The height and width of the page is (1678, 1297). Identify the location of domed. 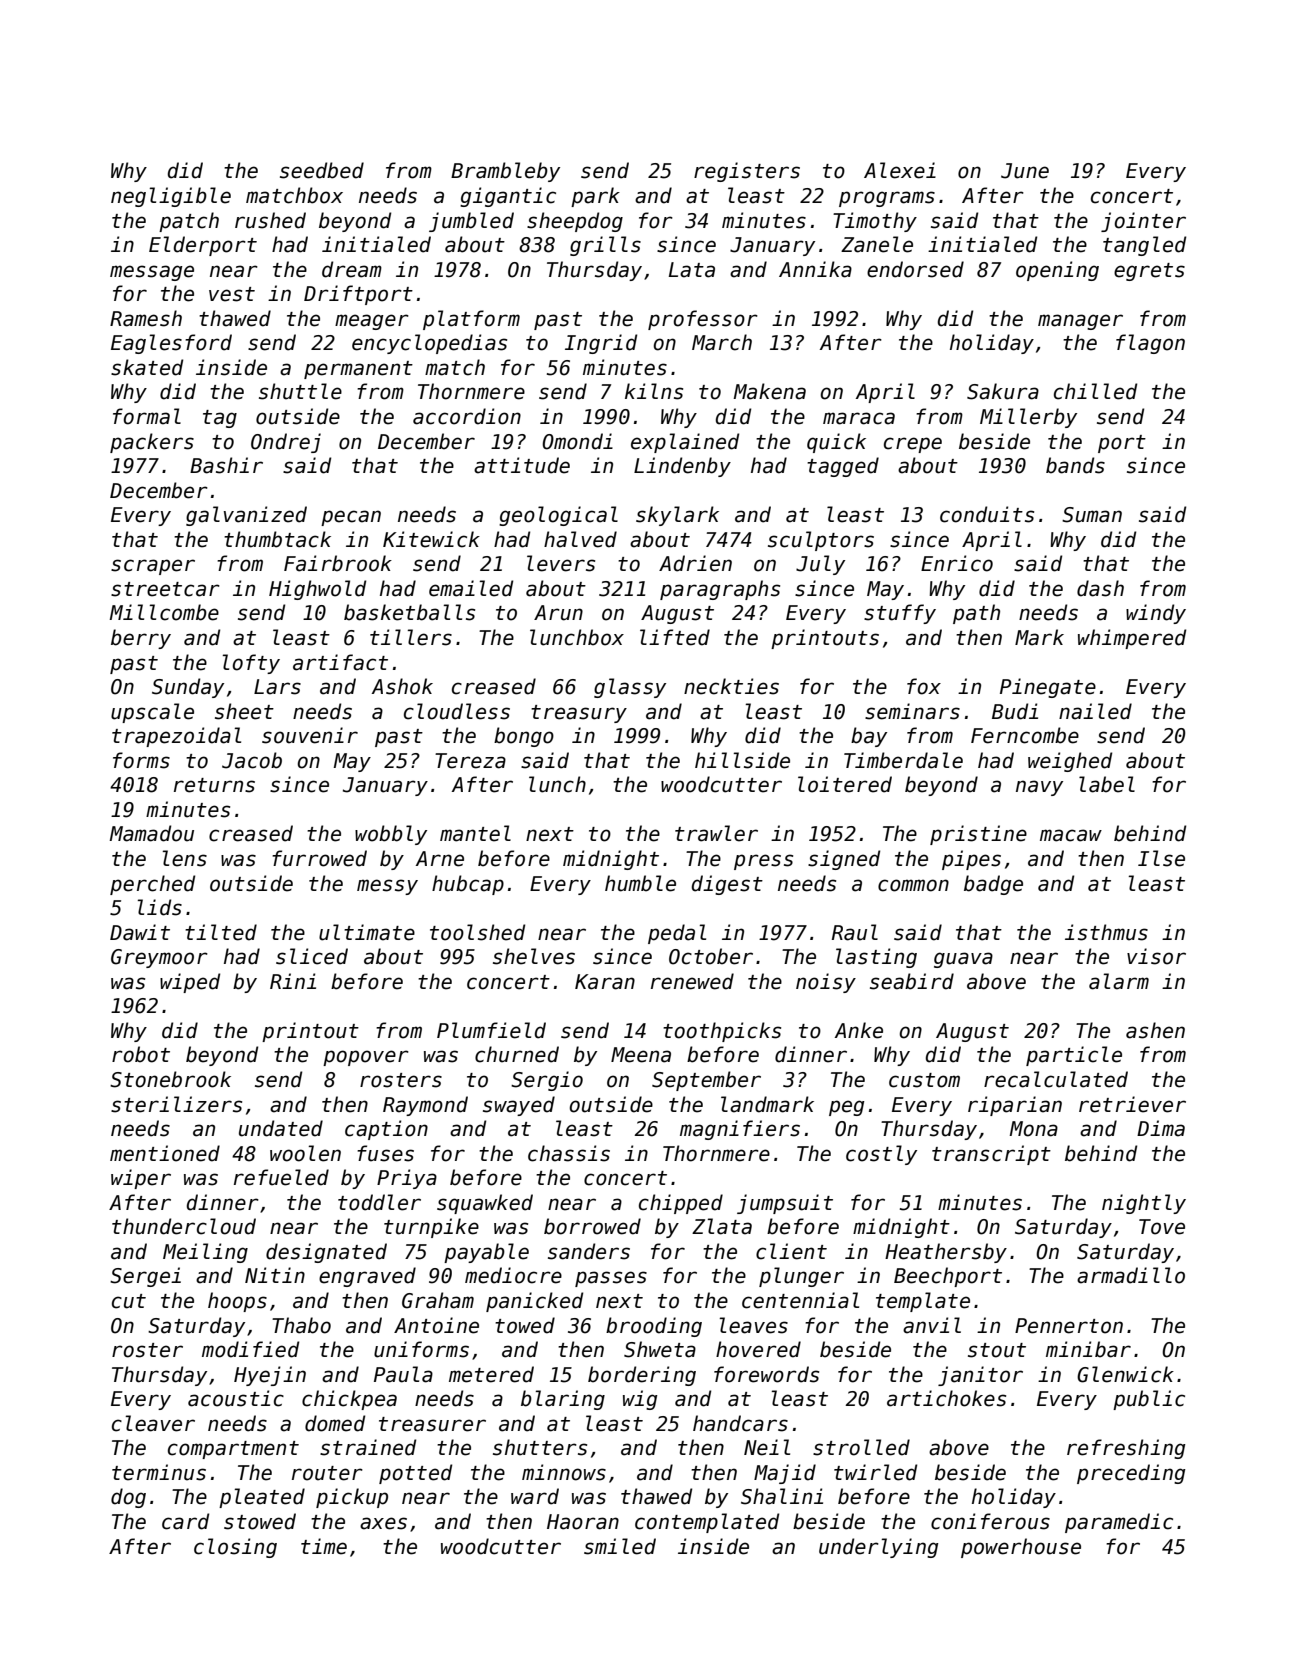
(335, 1423).
